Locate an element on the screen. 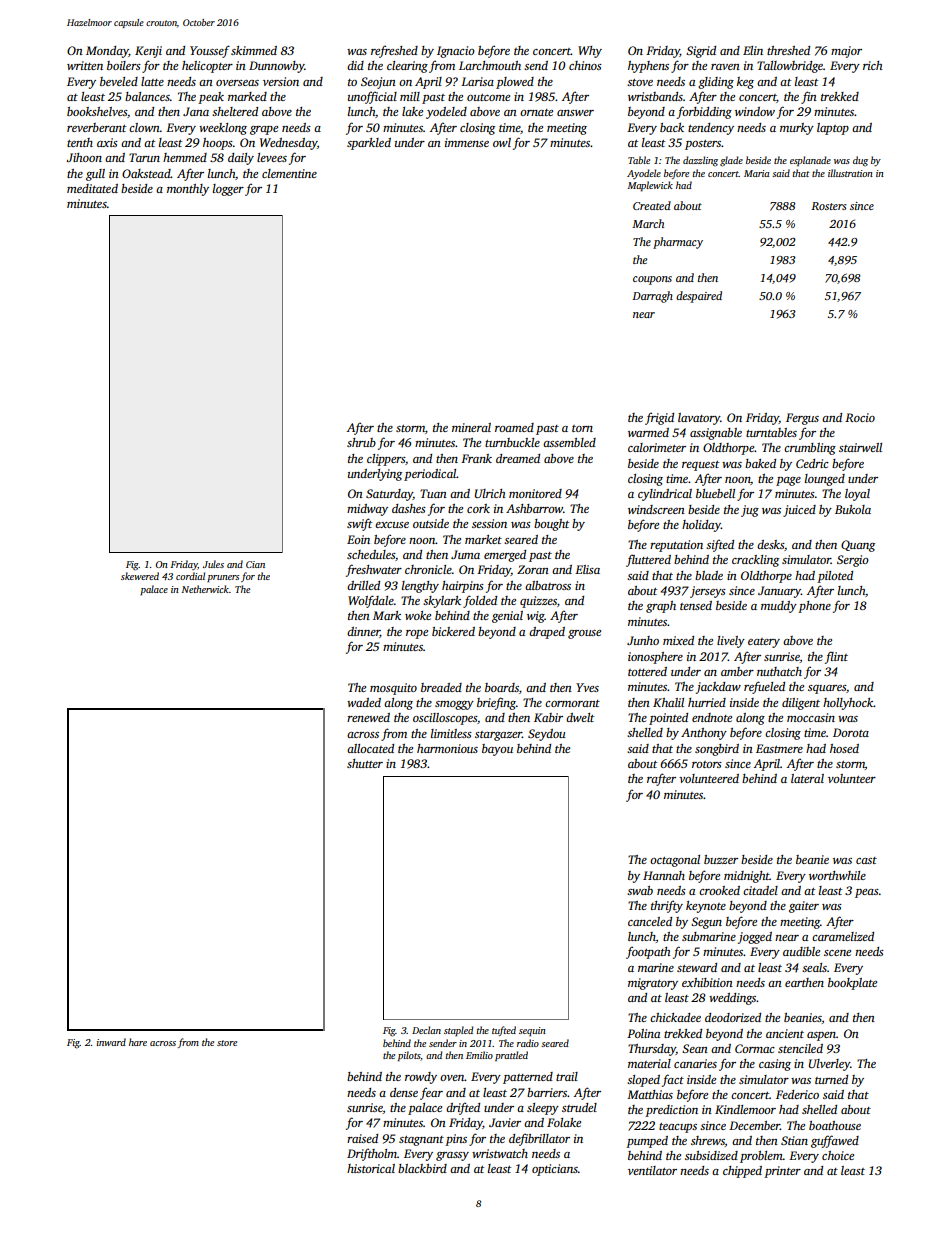  Seydou is located at coordinates (547, 735).
